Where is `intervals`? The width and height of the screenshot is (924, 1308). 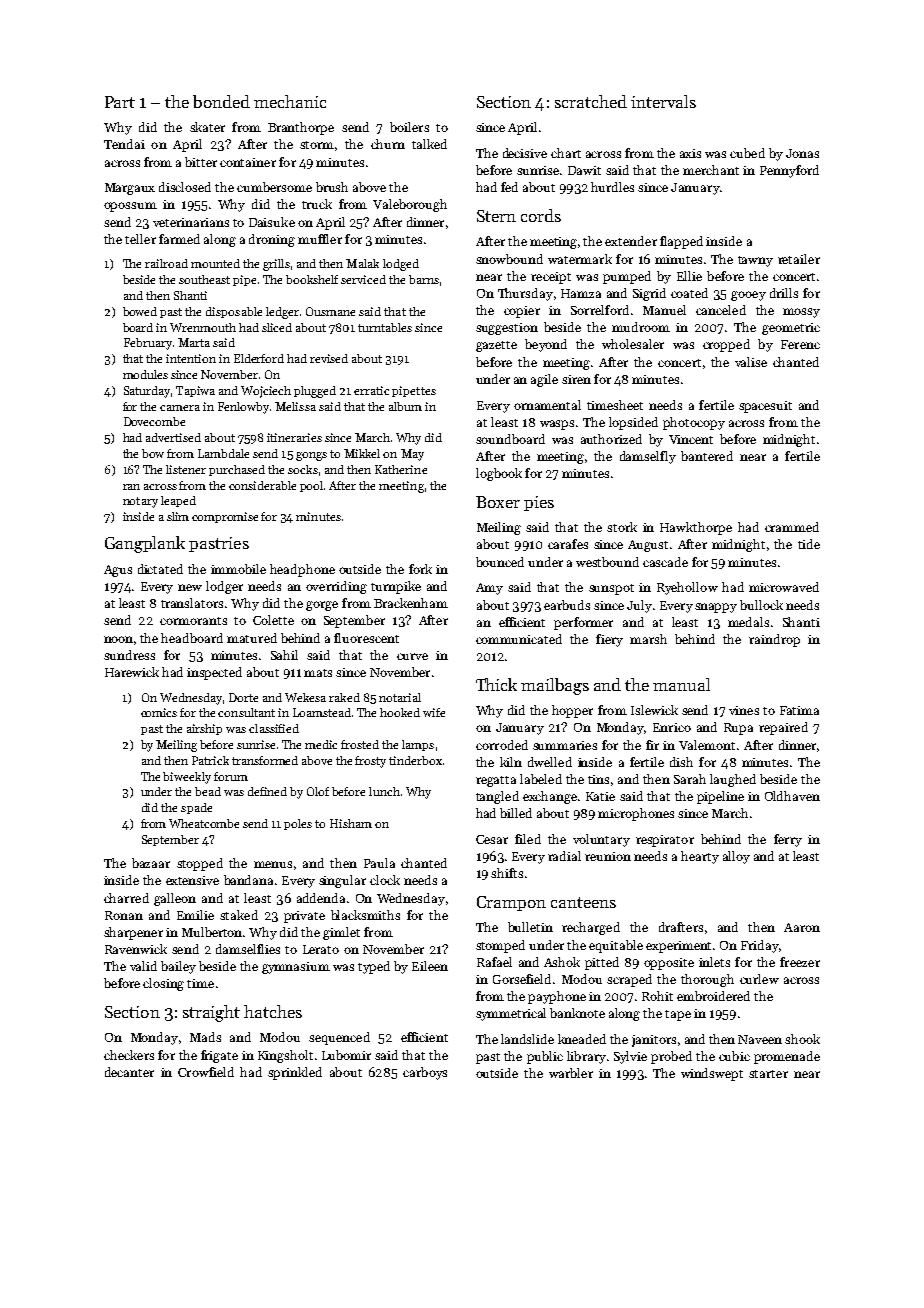
intervals is located at coordinates (663, 101).
